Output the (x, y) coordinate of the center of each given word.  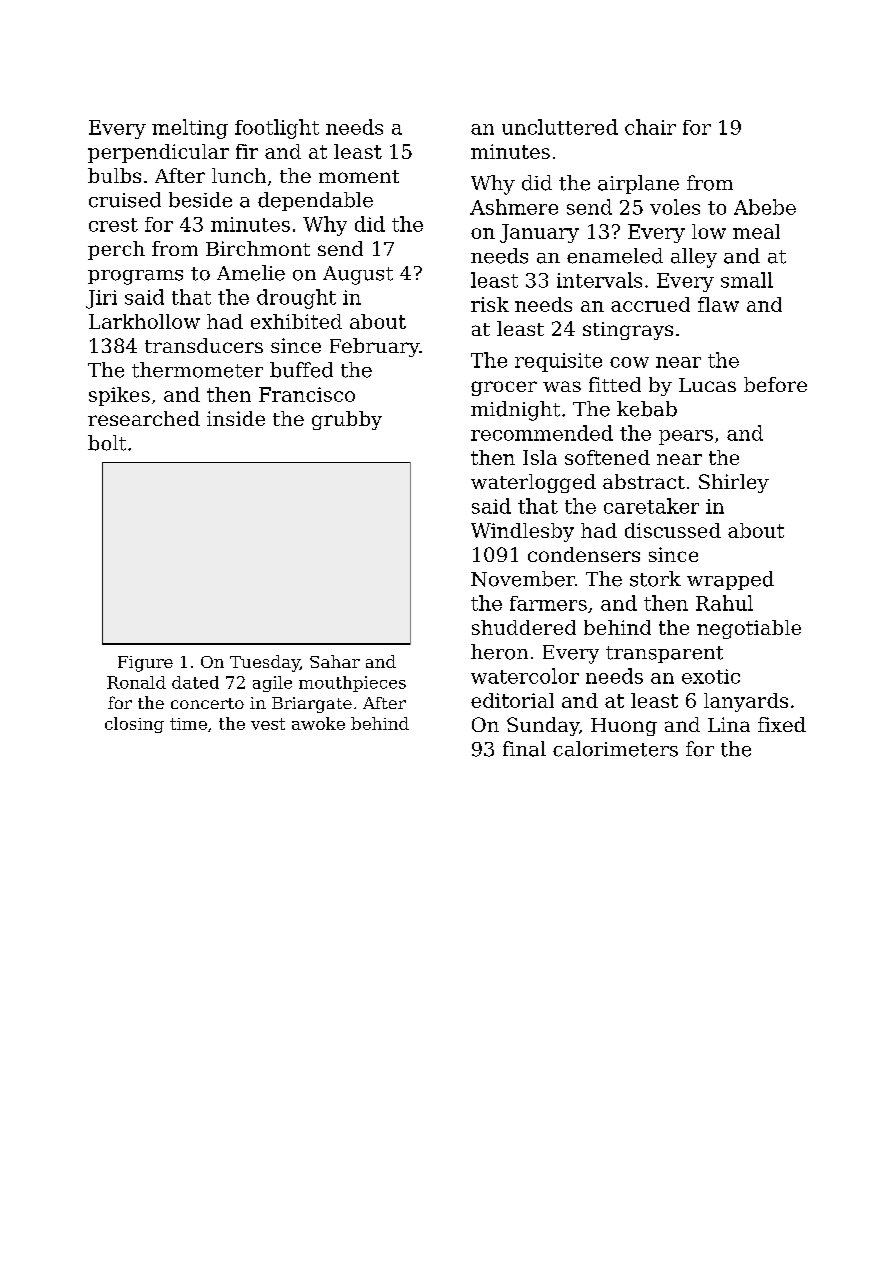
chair (650, 127)
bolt (107, 443)
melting (190, 129)
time (188, 724)
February (374, 347)
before (775, 384)
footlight (277, 129)
